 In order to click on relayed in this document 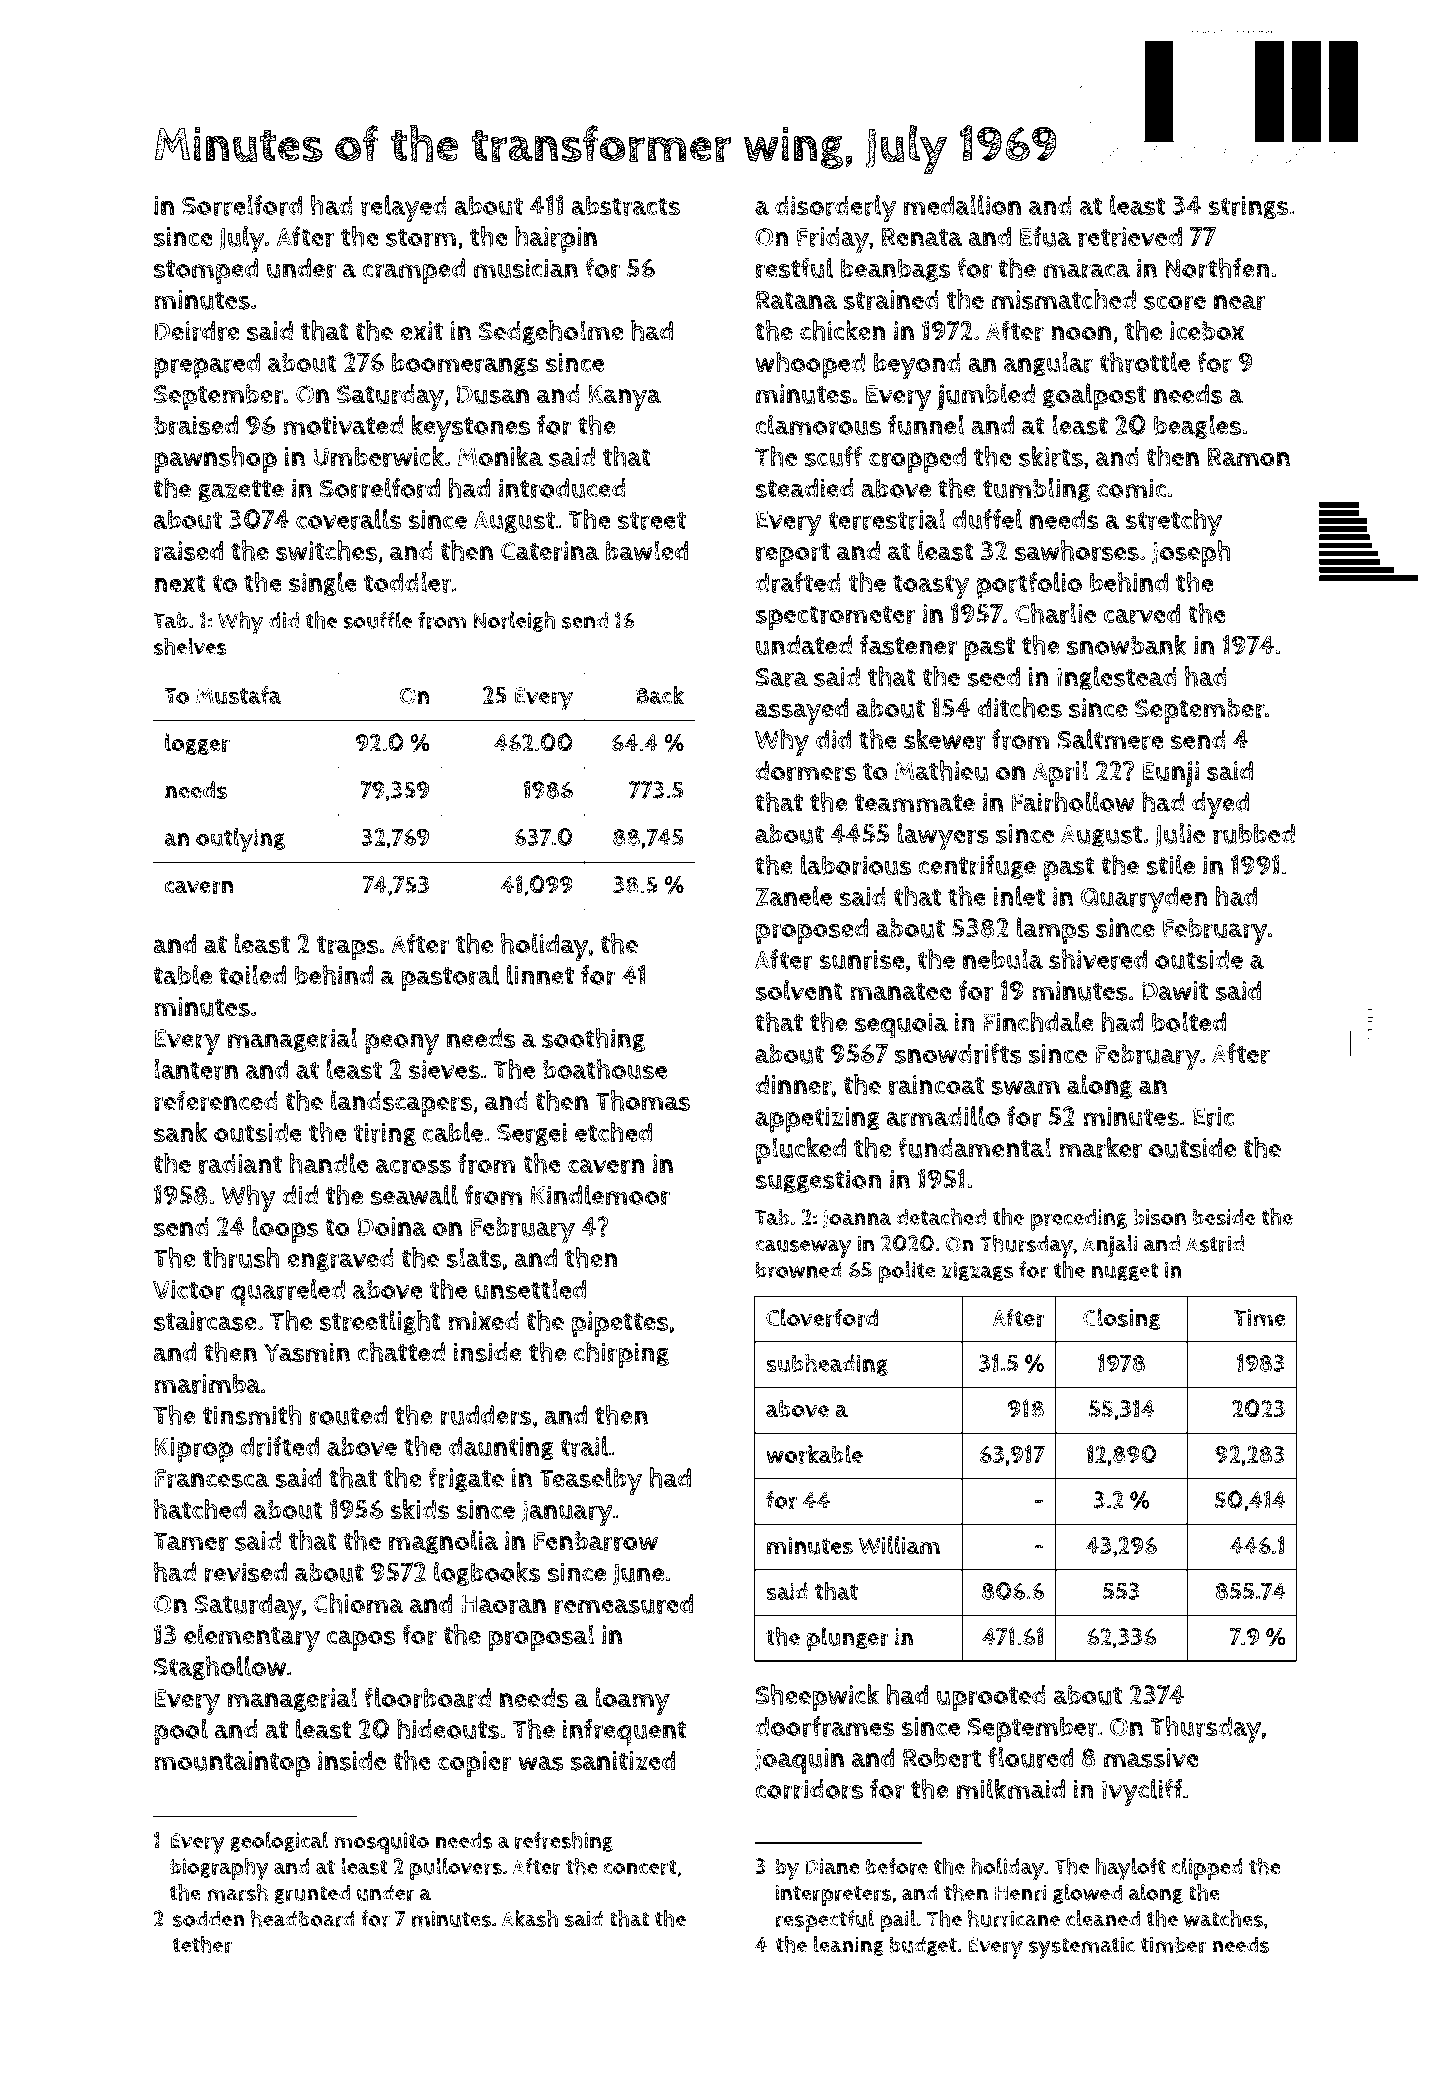, I will do `click(404, 208)`.
